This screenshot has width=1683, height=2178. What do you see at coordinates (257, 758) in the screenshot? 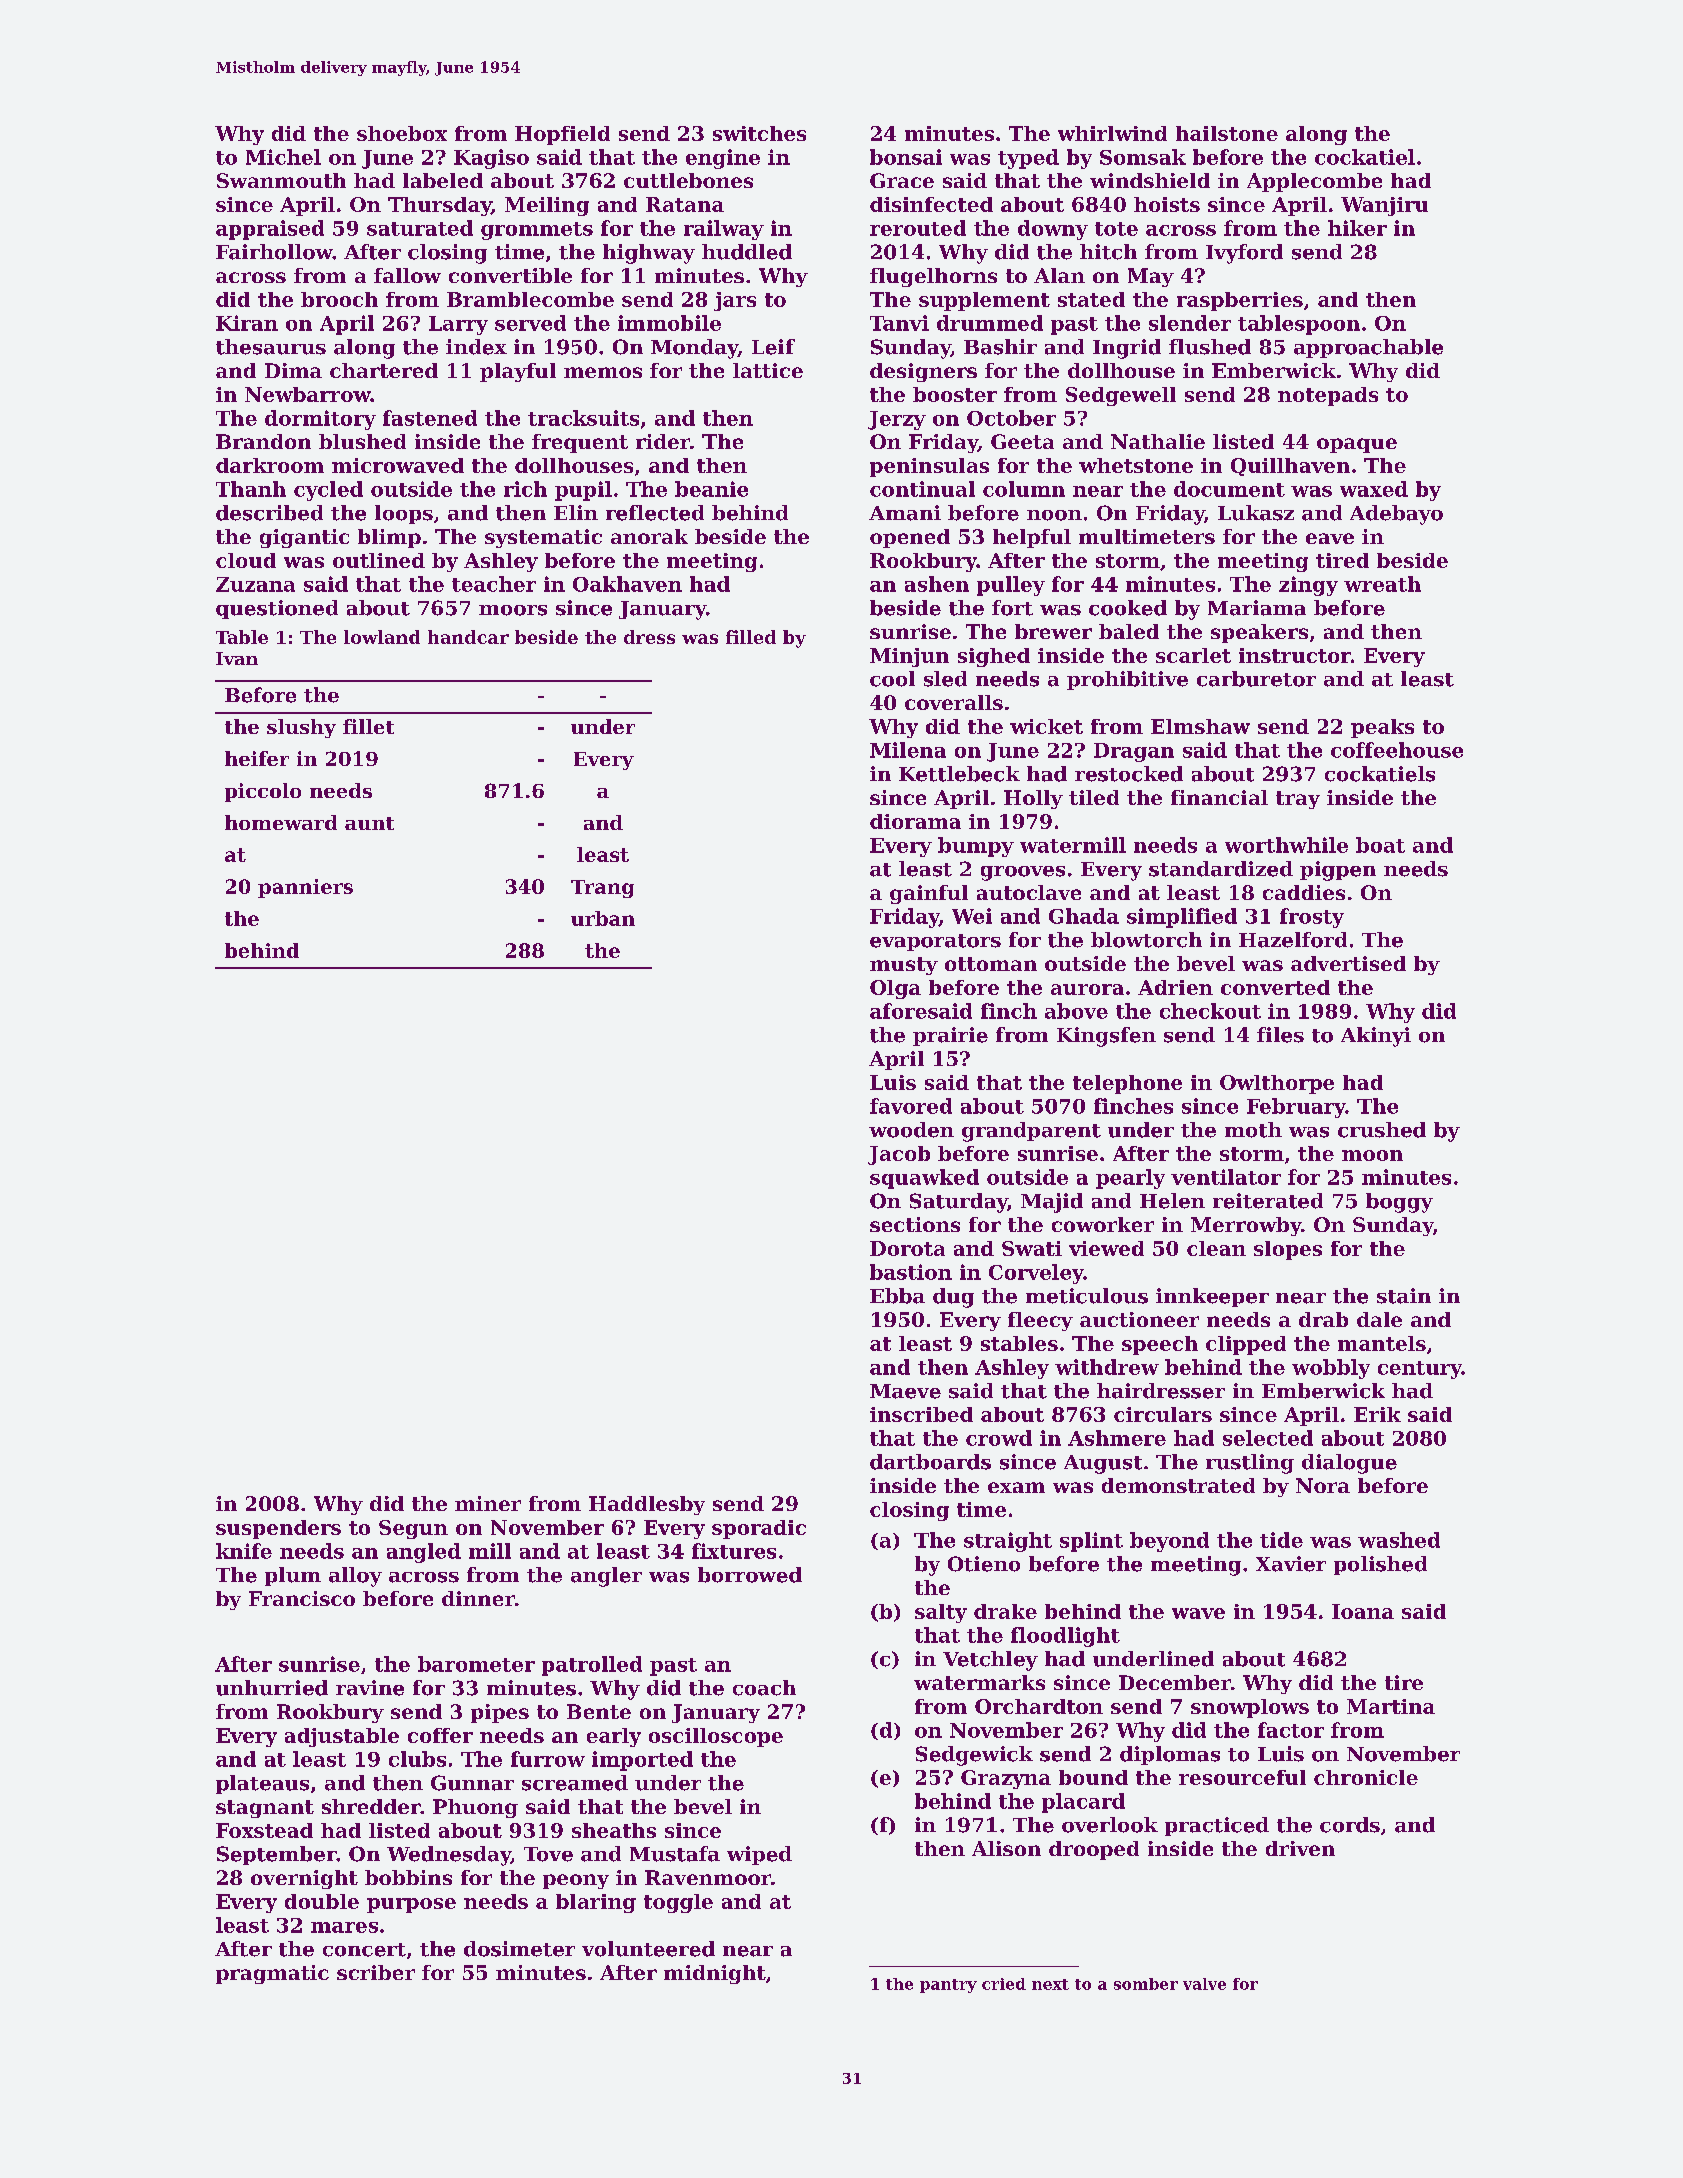
I see `heifer` at bounding box center [257, 758].
